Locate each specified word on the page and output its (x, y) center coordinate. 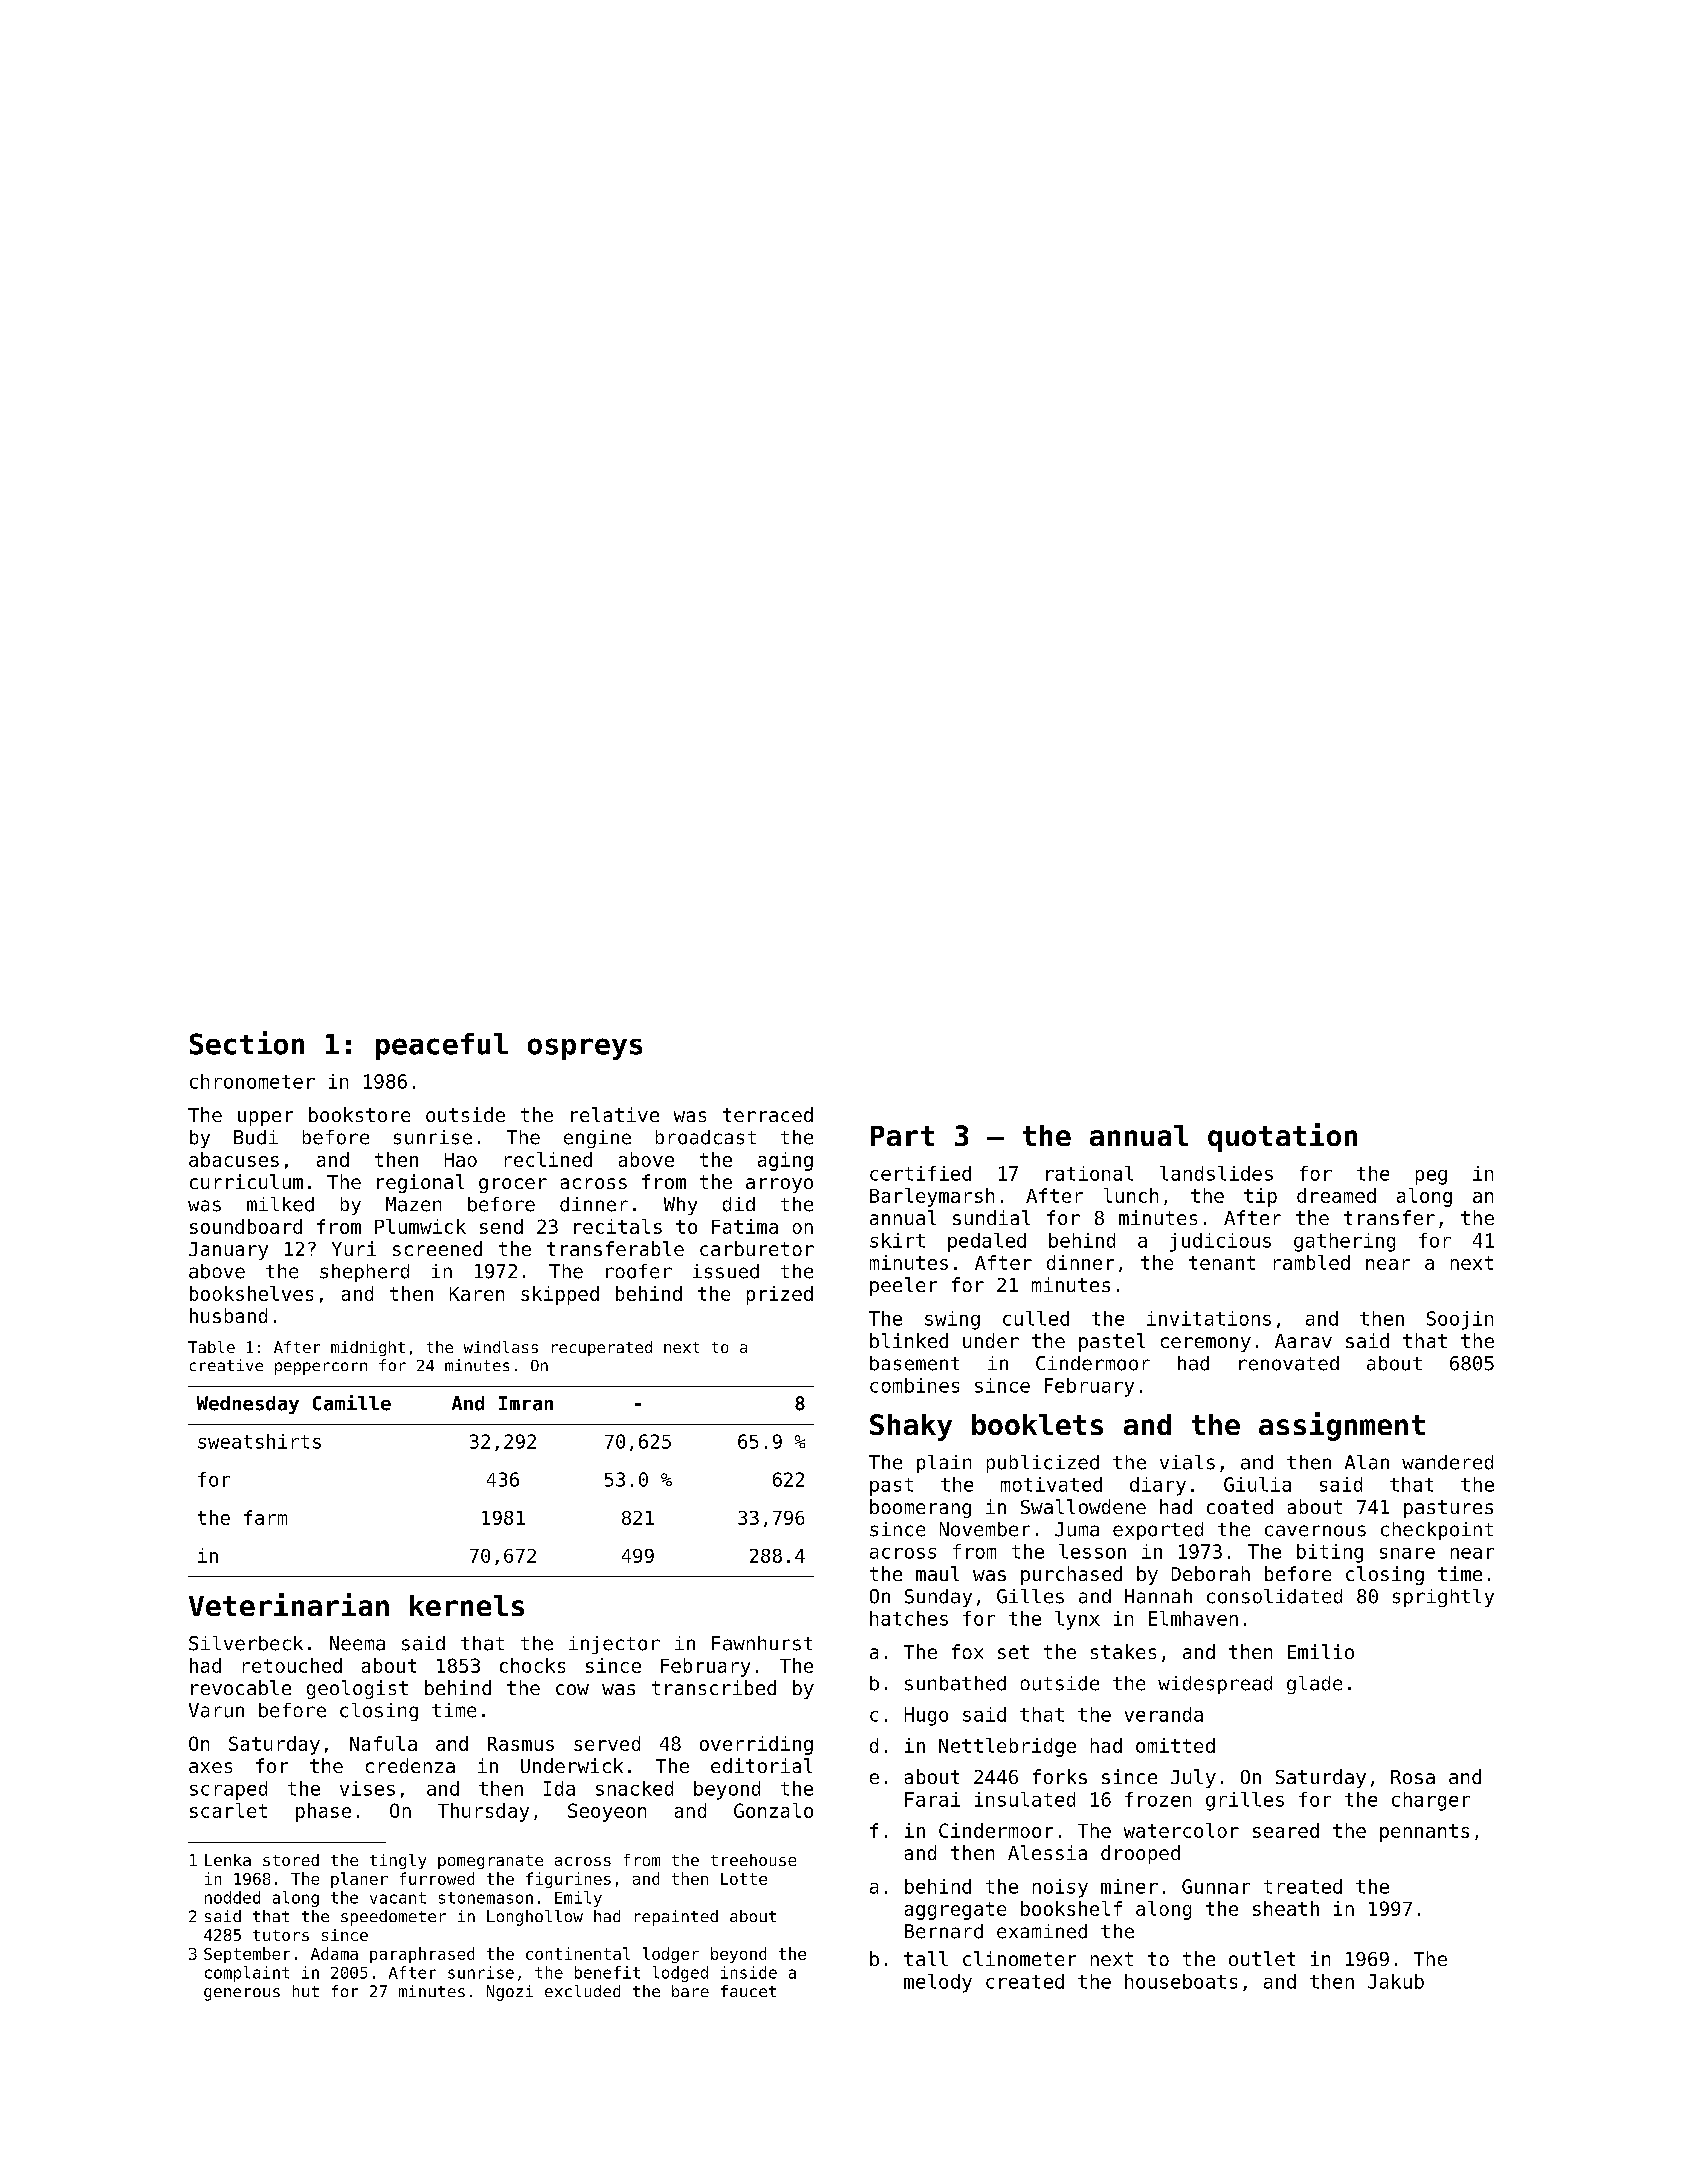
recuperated (602, 1348)
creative (226, 1365)
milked (280, 1204)
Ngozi (510, 1993)
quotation (1282, 1137)
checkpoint (1437, 1531)
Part (902, 1136)
